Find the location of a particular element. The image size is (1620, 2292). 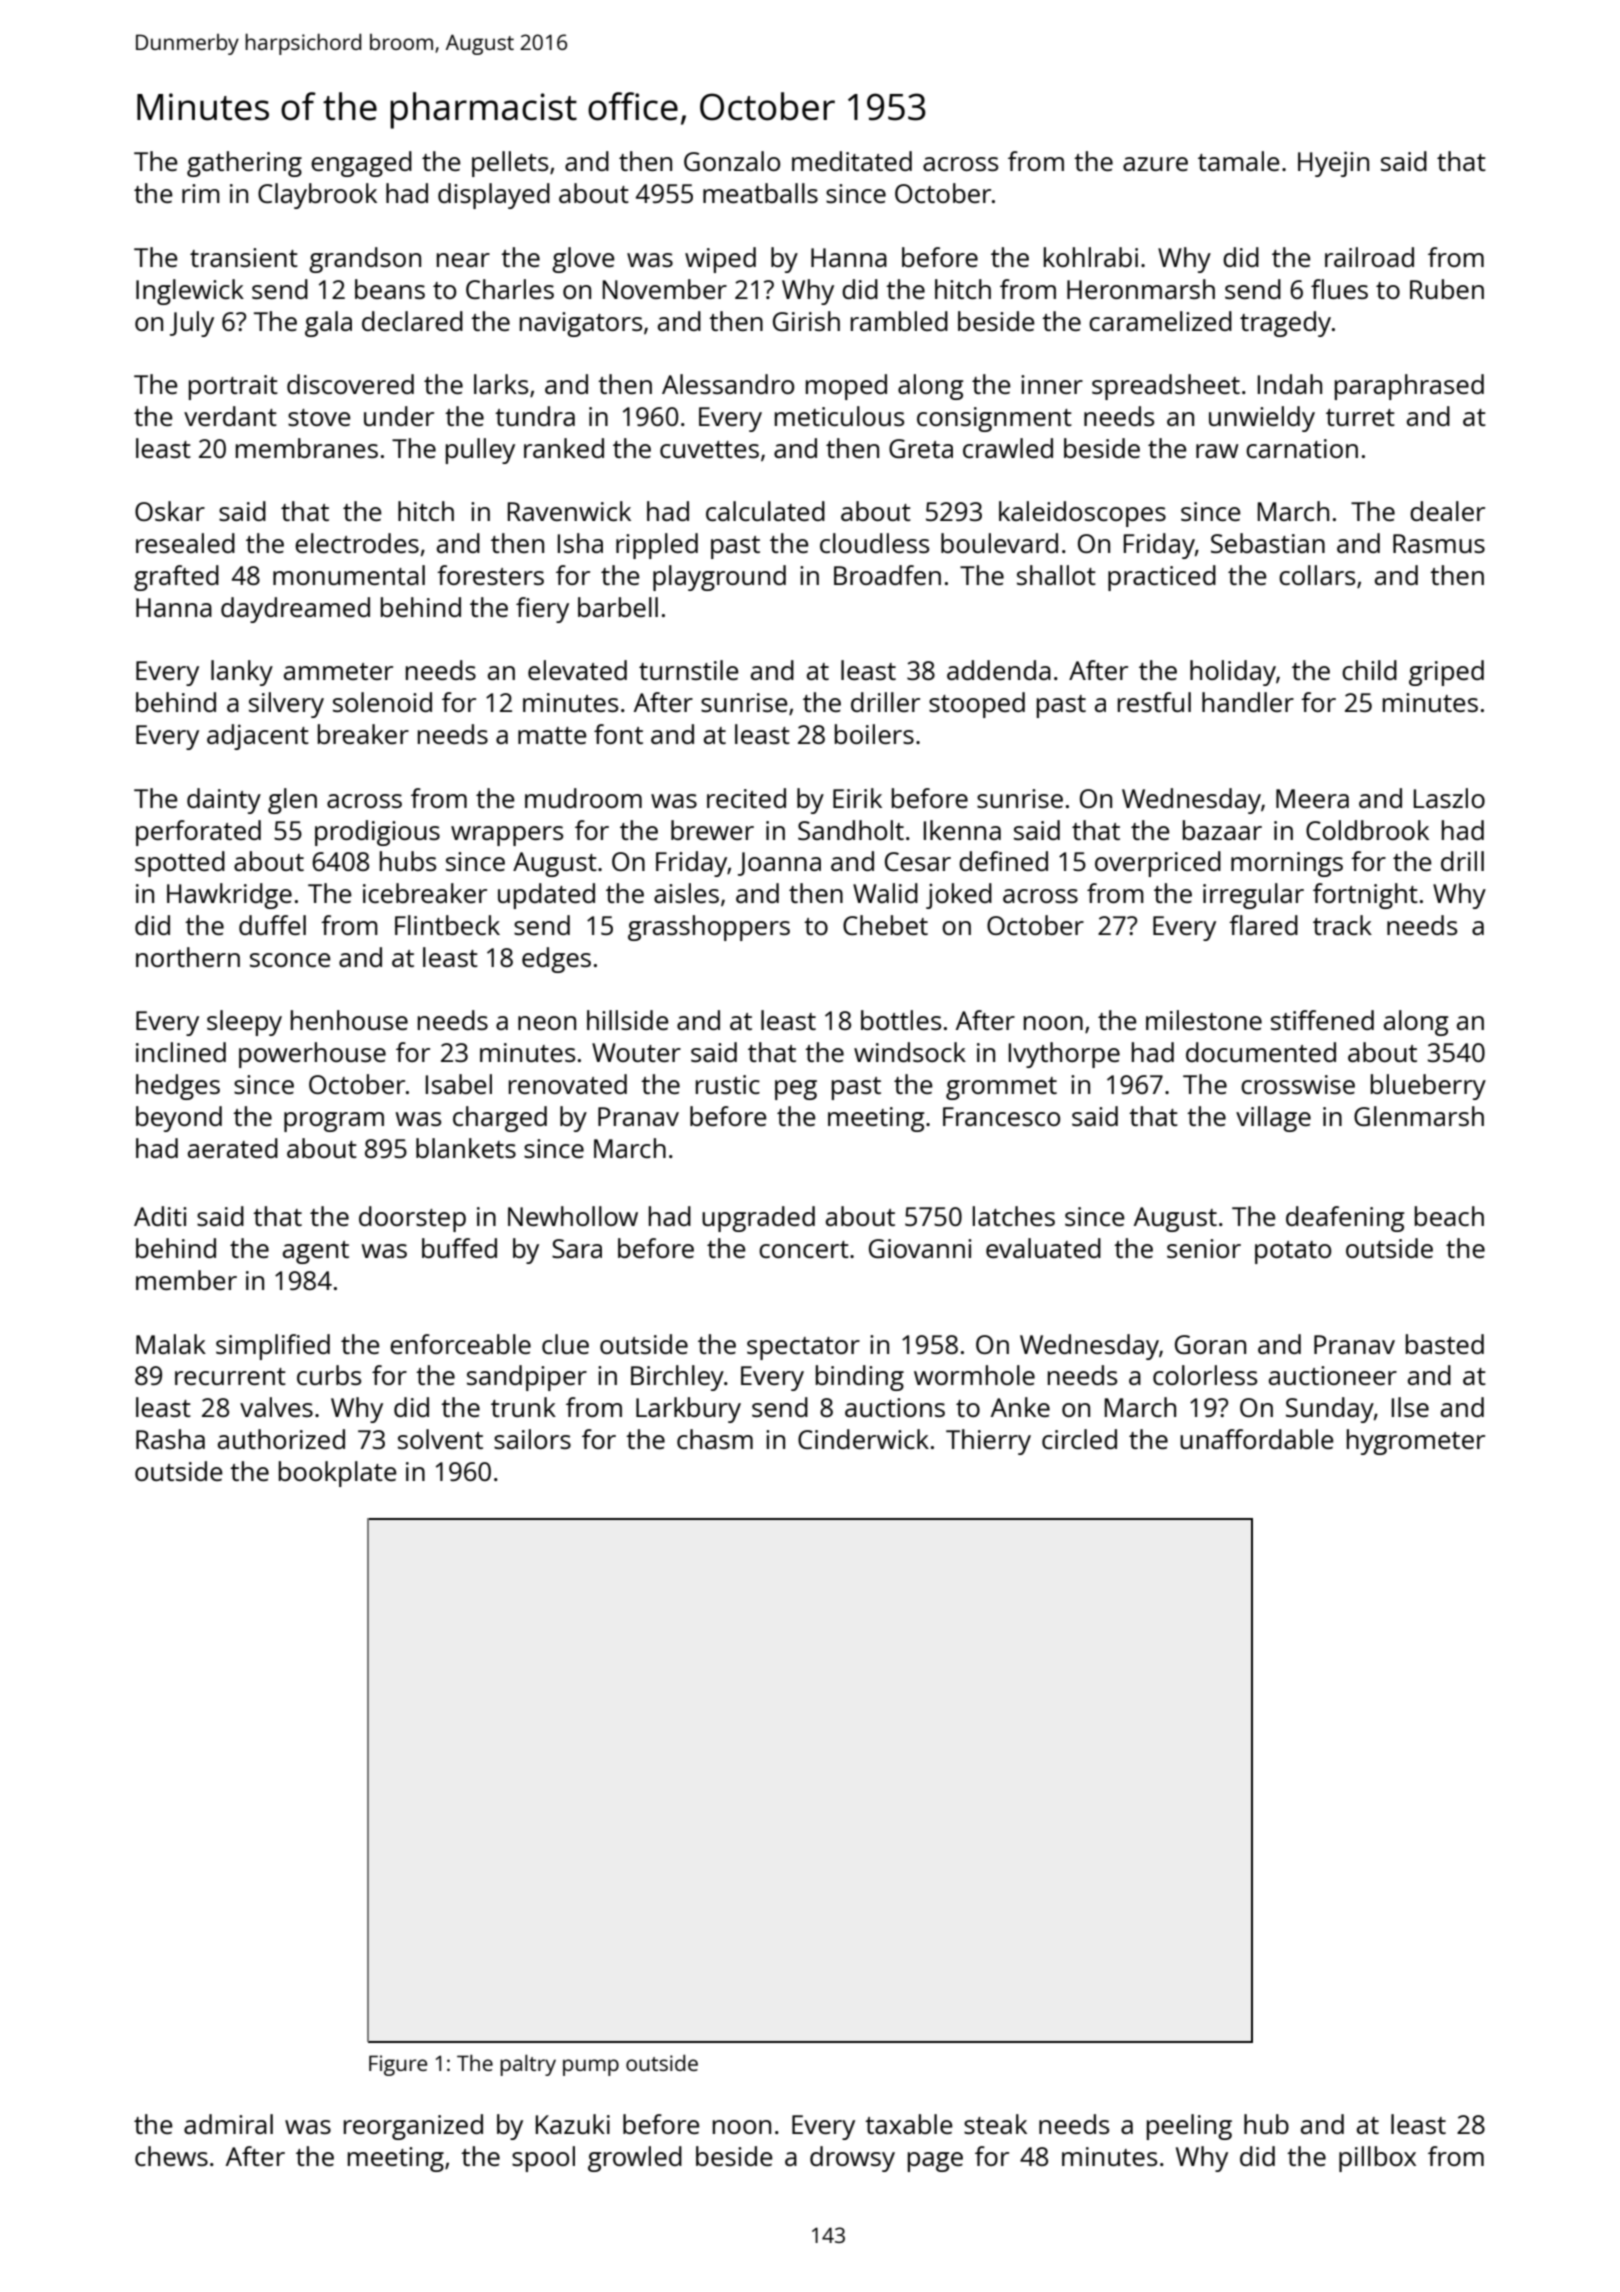

dainty is located at coordinates (224, 801).
